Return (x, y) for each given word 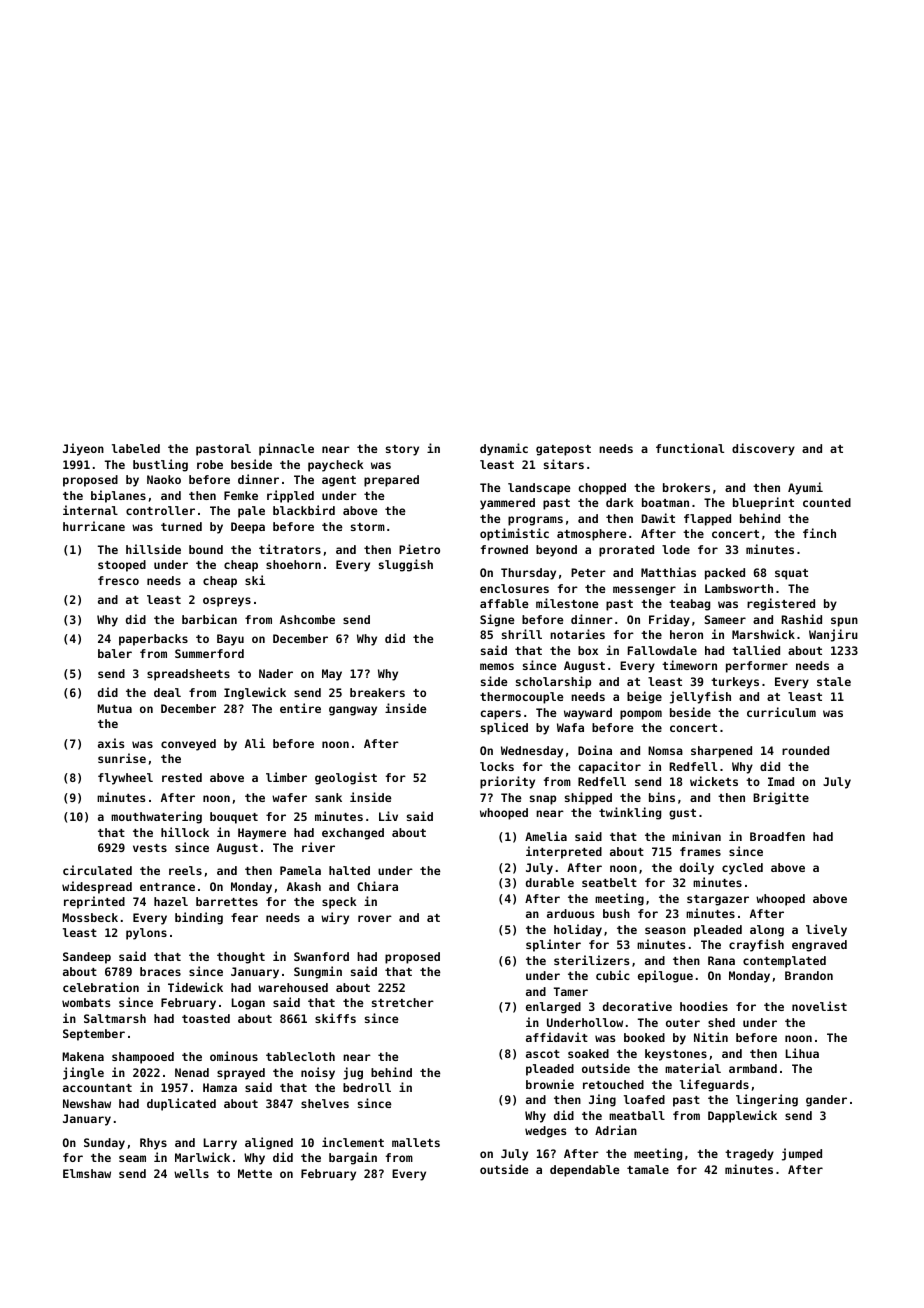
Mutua (114, 708)
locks (497, 766)
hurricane (94, 526)
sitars (564, 464)
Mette (255, 1173)
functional (690, 448)
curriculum (781, 712)
